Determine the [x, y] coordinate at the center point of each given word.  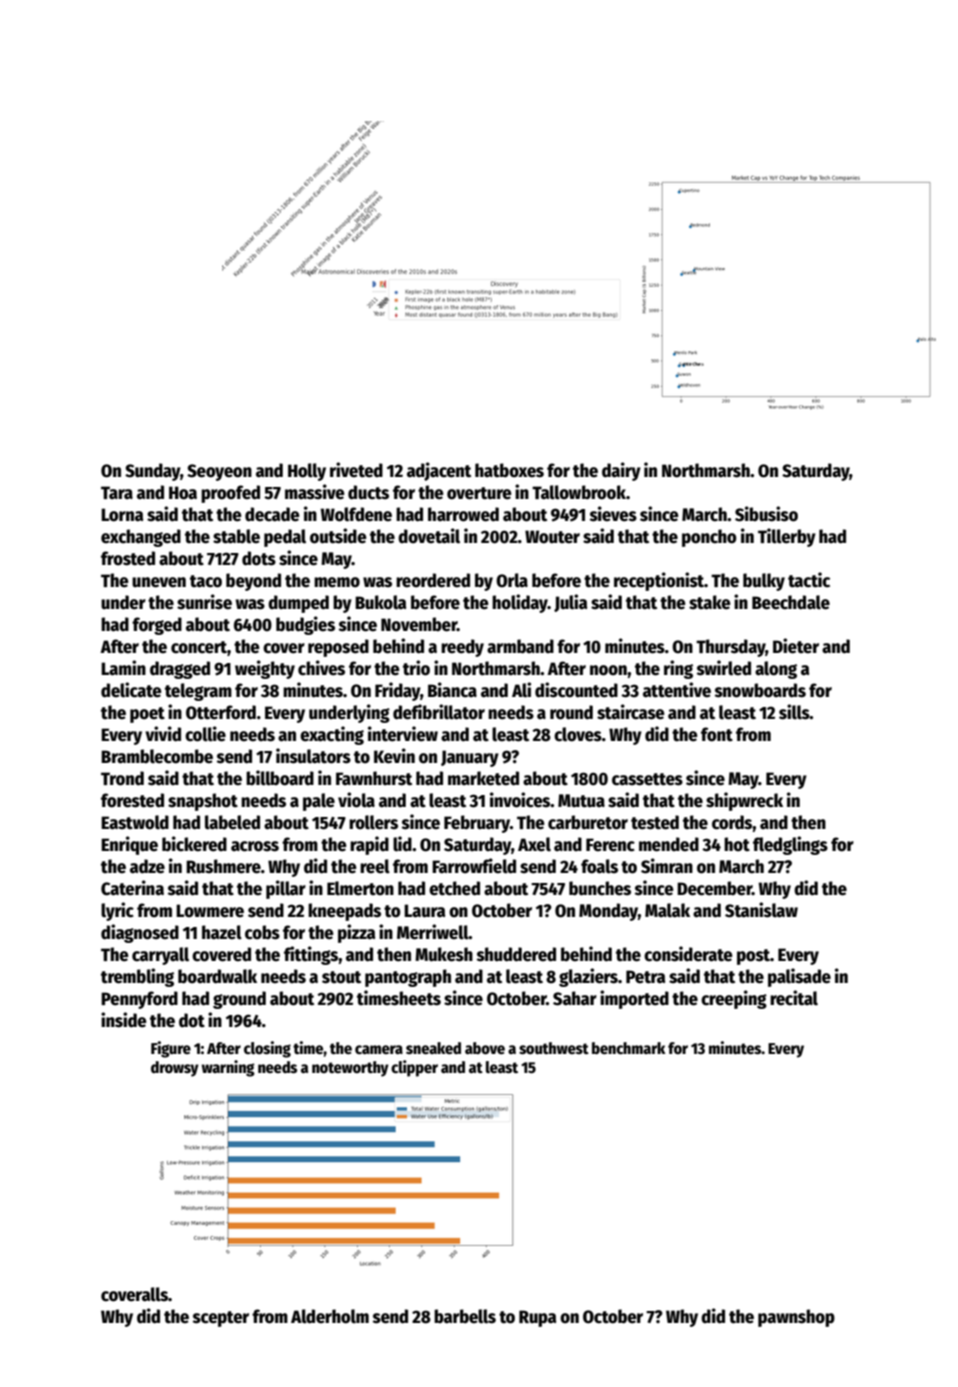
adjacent [439, 471]
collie [205, 734]
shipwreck [744, 801]
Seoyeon [219, 472]
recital [794, 998]
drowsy [175, 1069]
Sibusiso [766, 514]
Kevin [394, 756]
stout [341, 977]
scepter [221, 1319]
